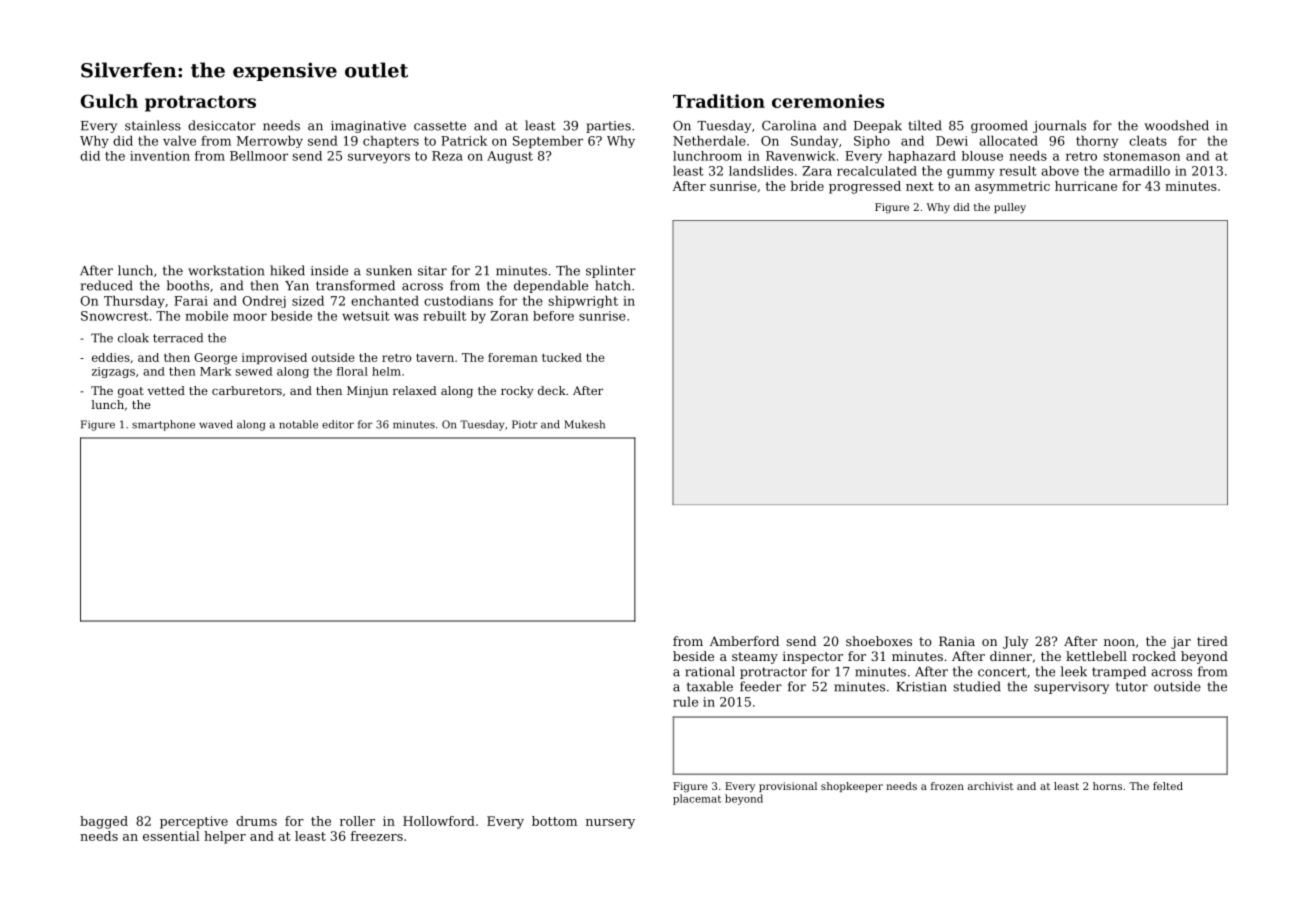 Image resolution: width=1308 pixels, height=924 pixels. What do you see at coordinates (357, 821) in the page?
I see `roller` at bounding box center [357, 821].
